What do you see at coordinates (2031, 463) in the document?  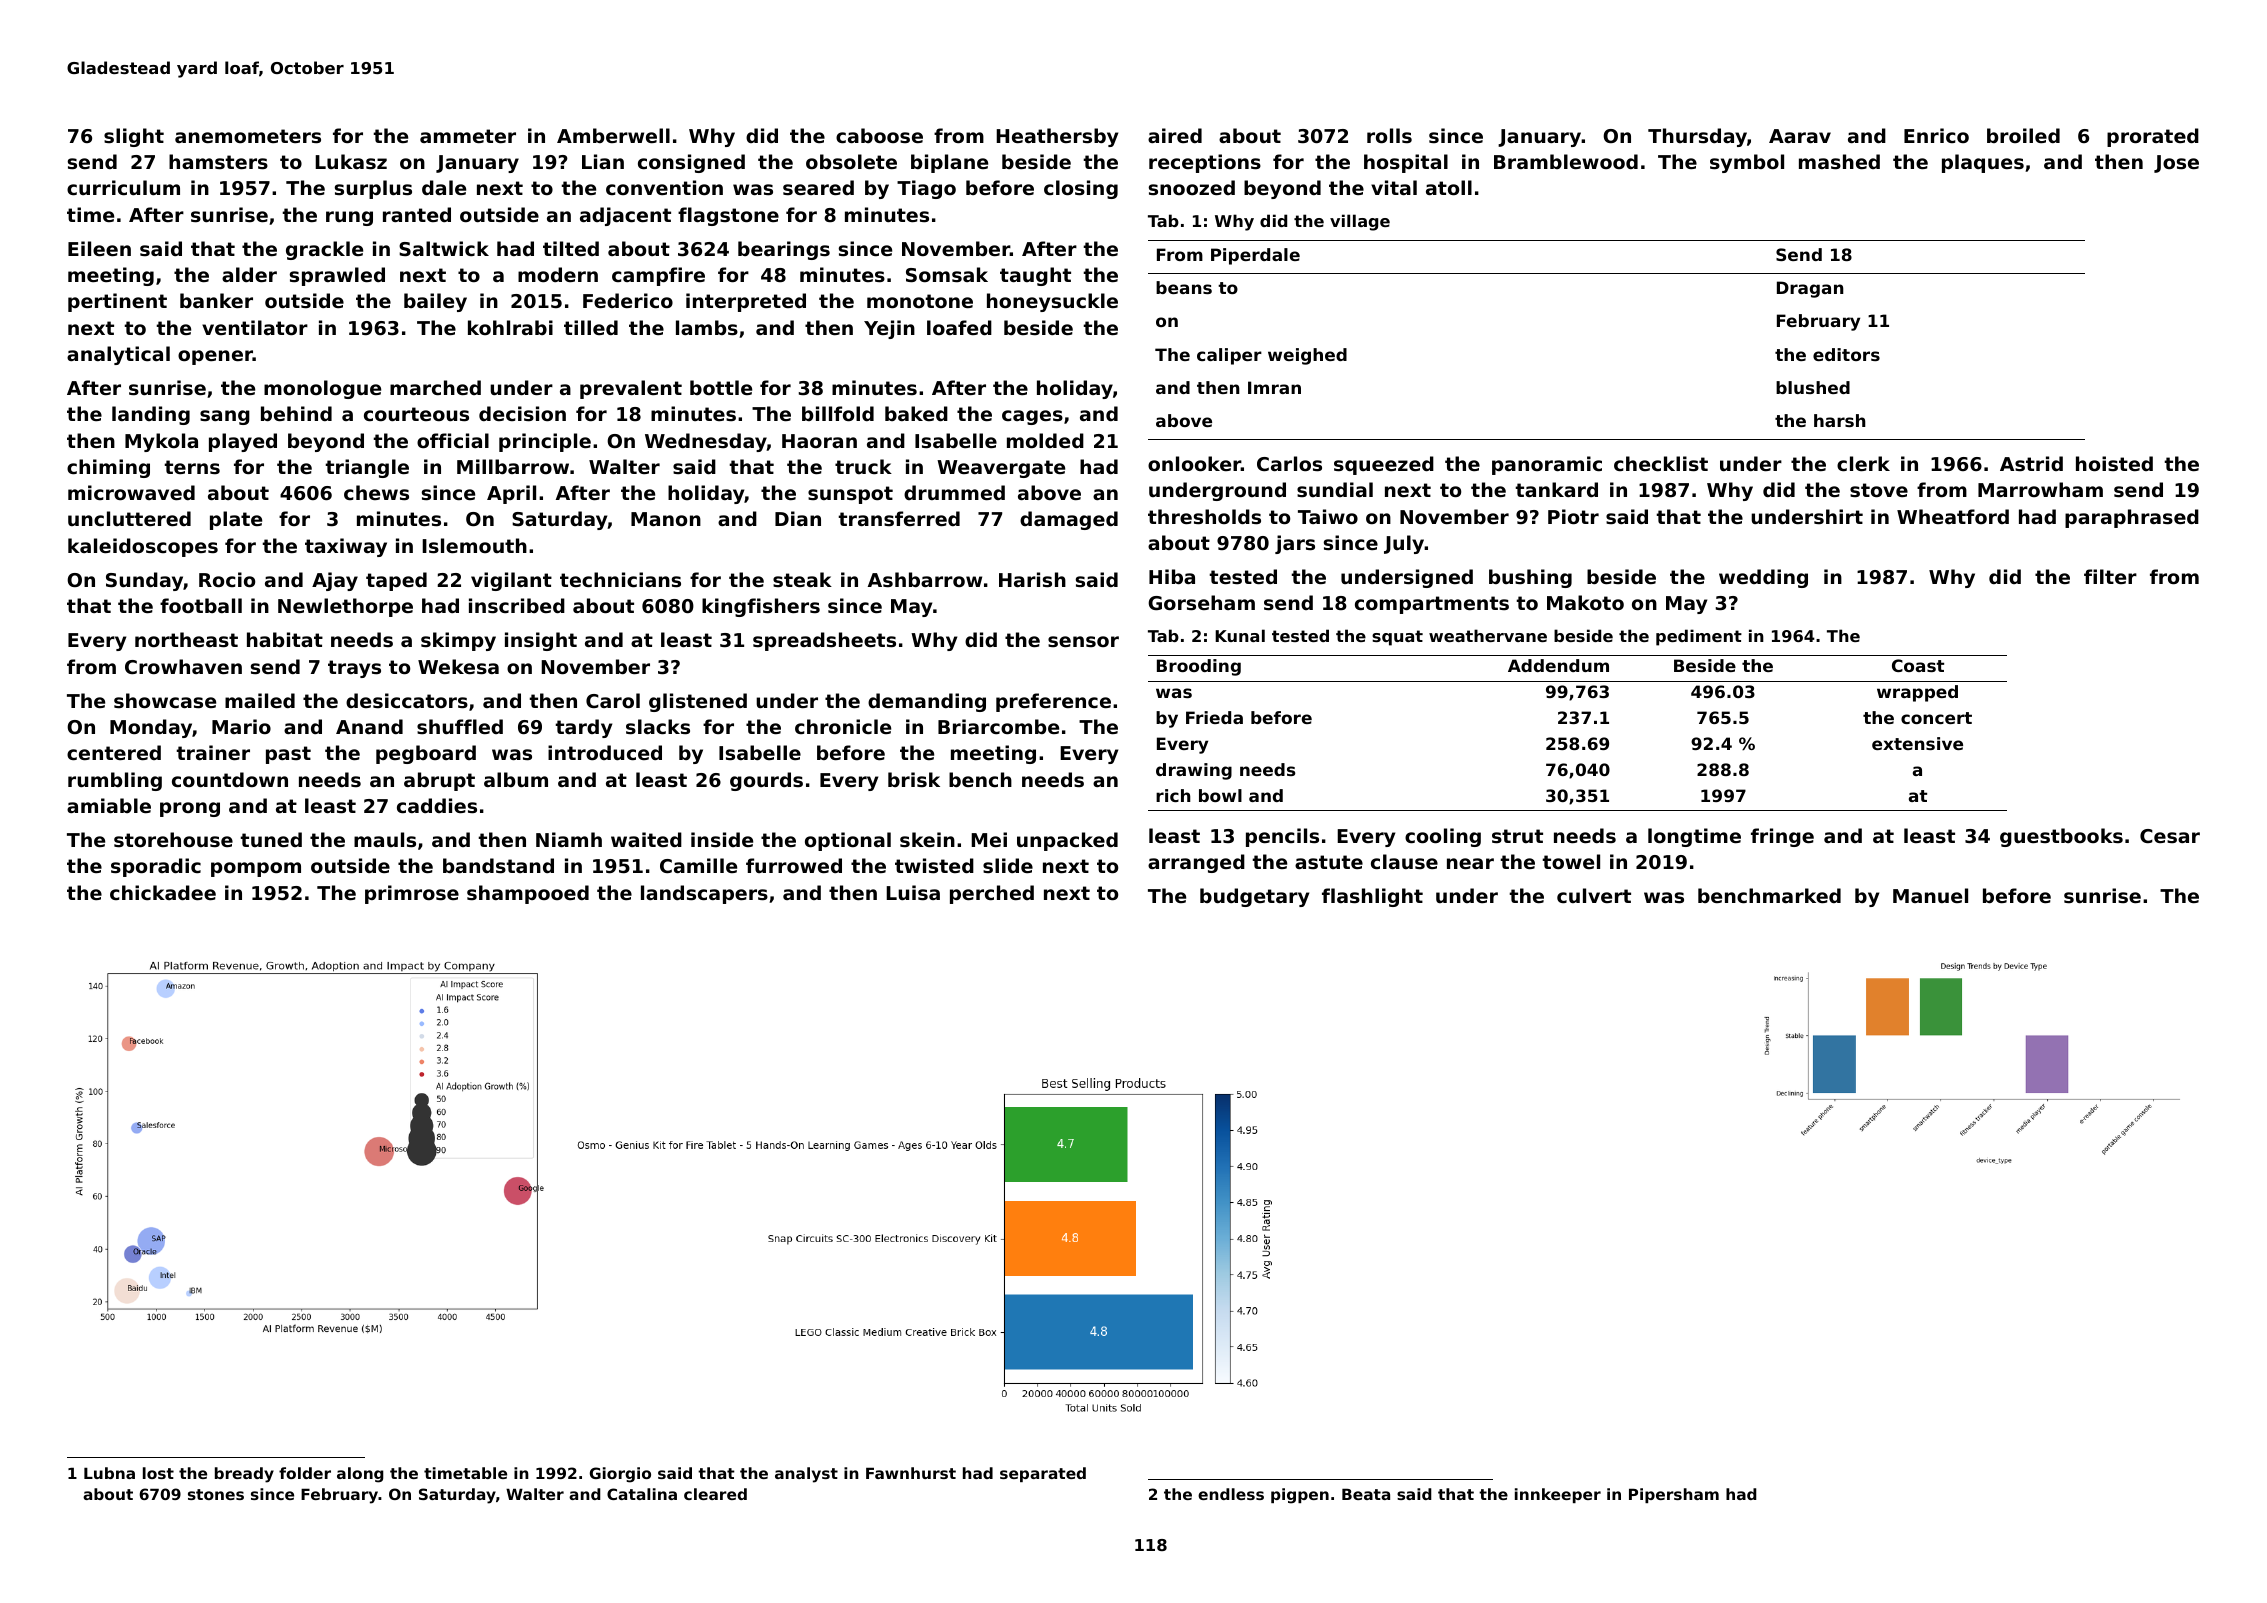 I see `Astrid` at bounding box center [2031, 463].
